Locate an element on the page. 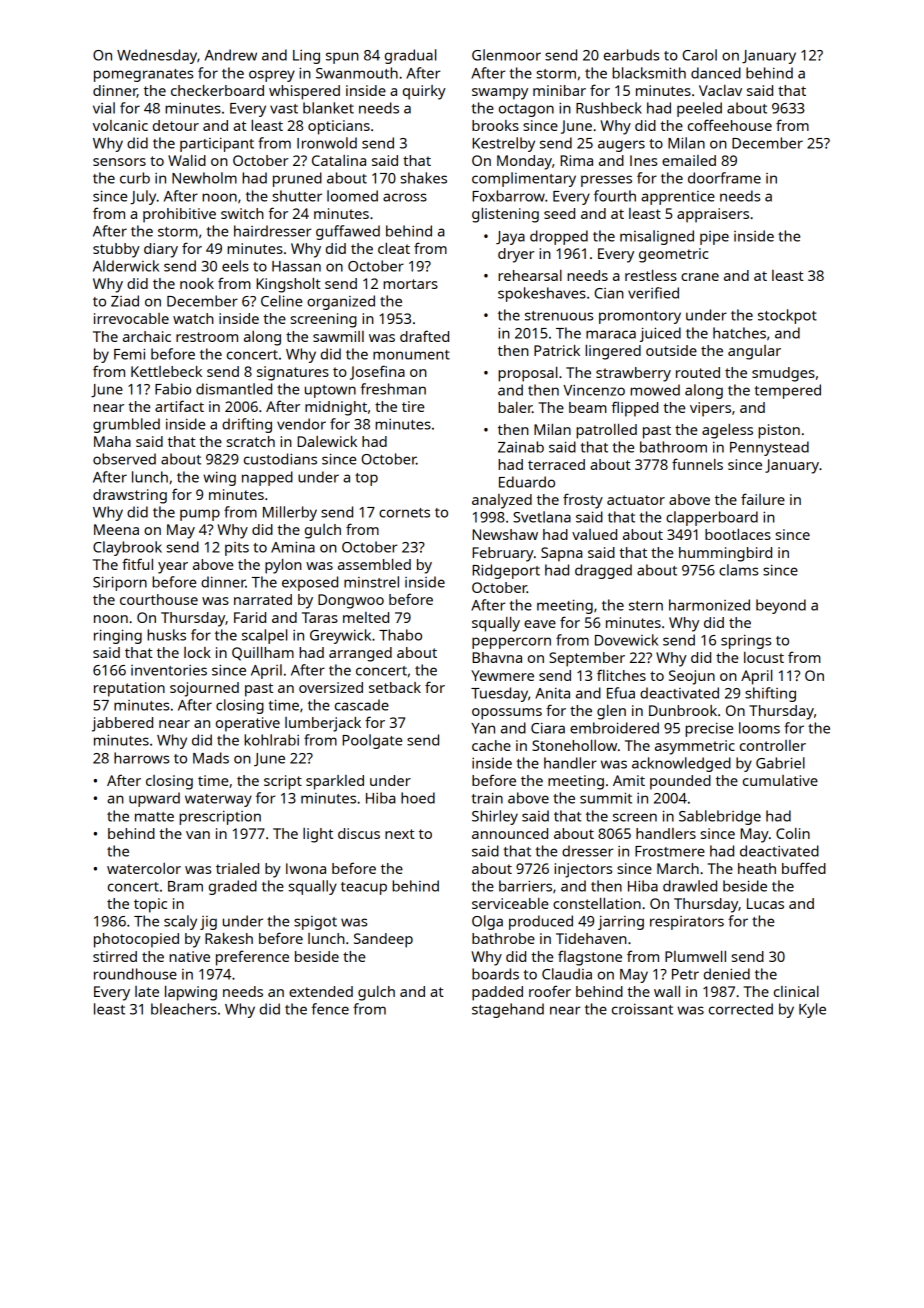 The height and width of the page is (1308, 924). complimentary is located at coordinates (524, 179).
